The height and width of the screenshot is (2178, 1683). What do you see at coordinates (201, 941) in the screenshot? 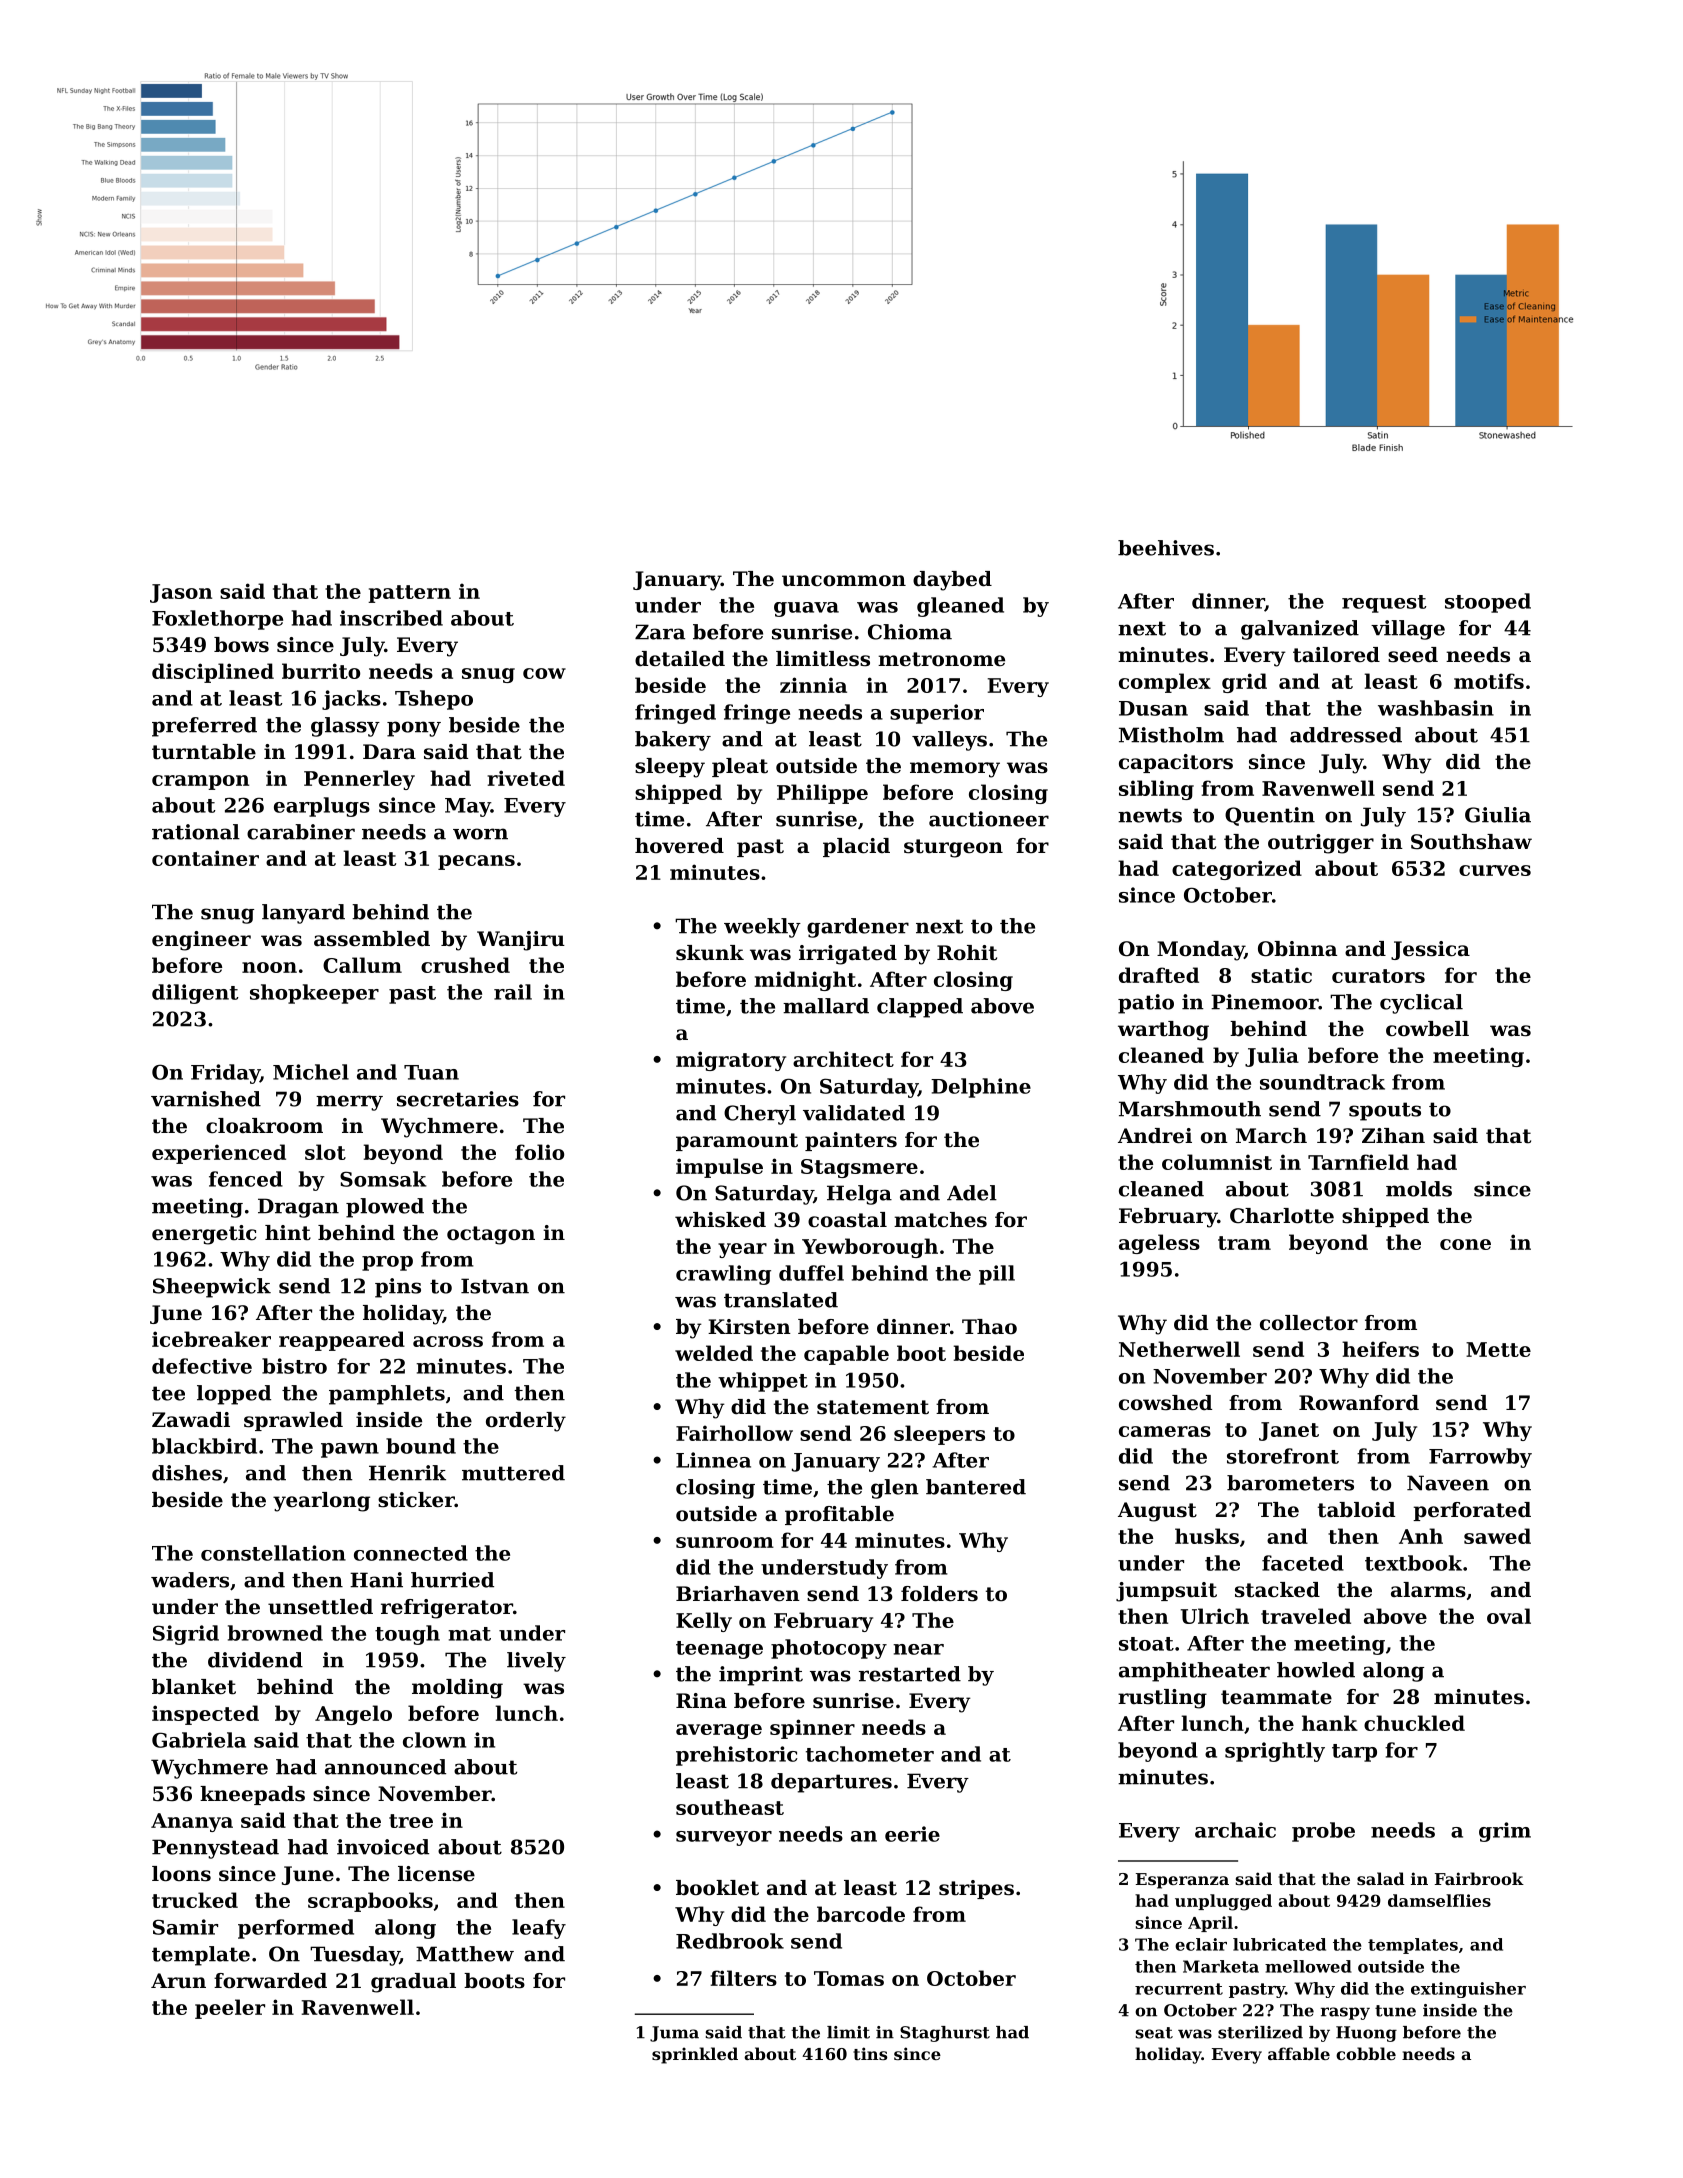
I see `engineer` at bounding box center [201, 941].
